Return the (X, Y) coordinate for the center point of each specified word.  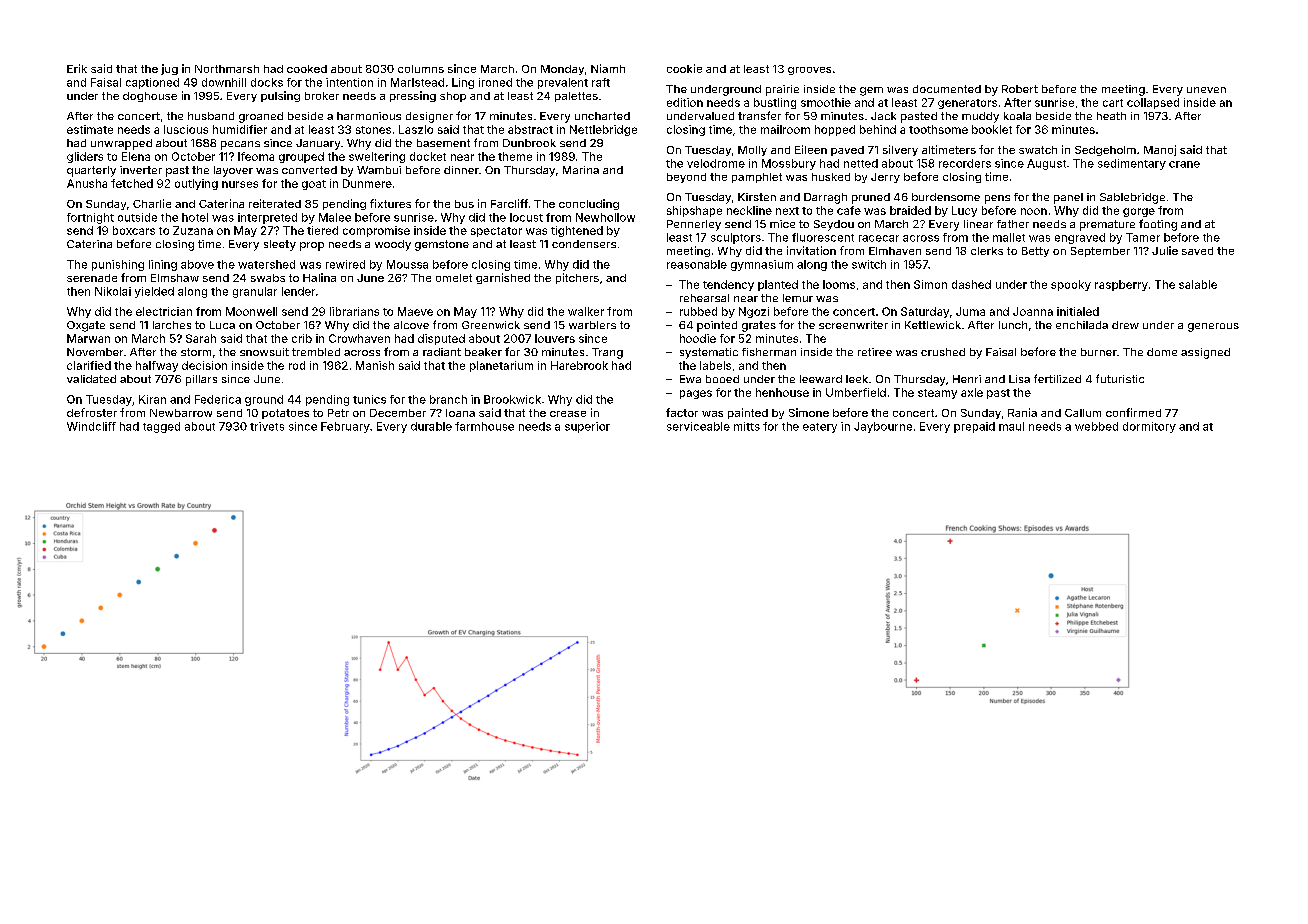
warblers (592, 325)
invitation (811, 250)
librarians (354, 311)
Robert (1020, 89)
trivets (267, 426)
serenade (92, 278)
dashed (971, 284)
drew (1125, 325)
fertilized (1057, 378)
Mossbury (789, 164)
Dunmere (367, 183)
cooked (307, 69)
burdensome (946, 197)
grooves (809, 71)
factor (682, 412)
